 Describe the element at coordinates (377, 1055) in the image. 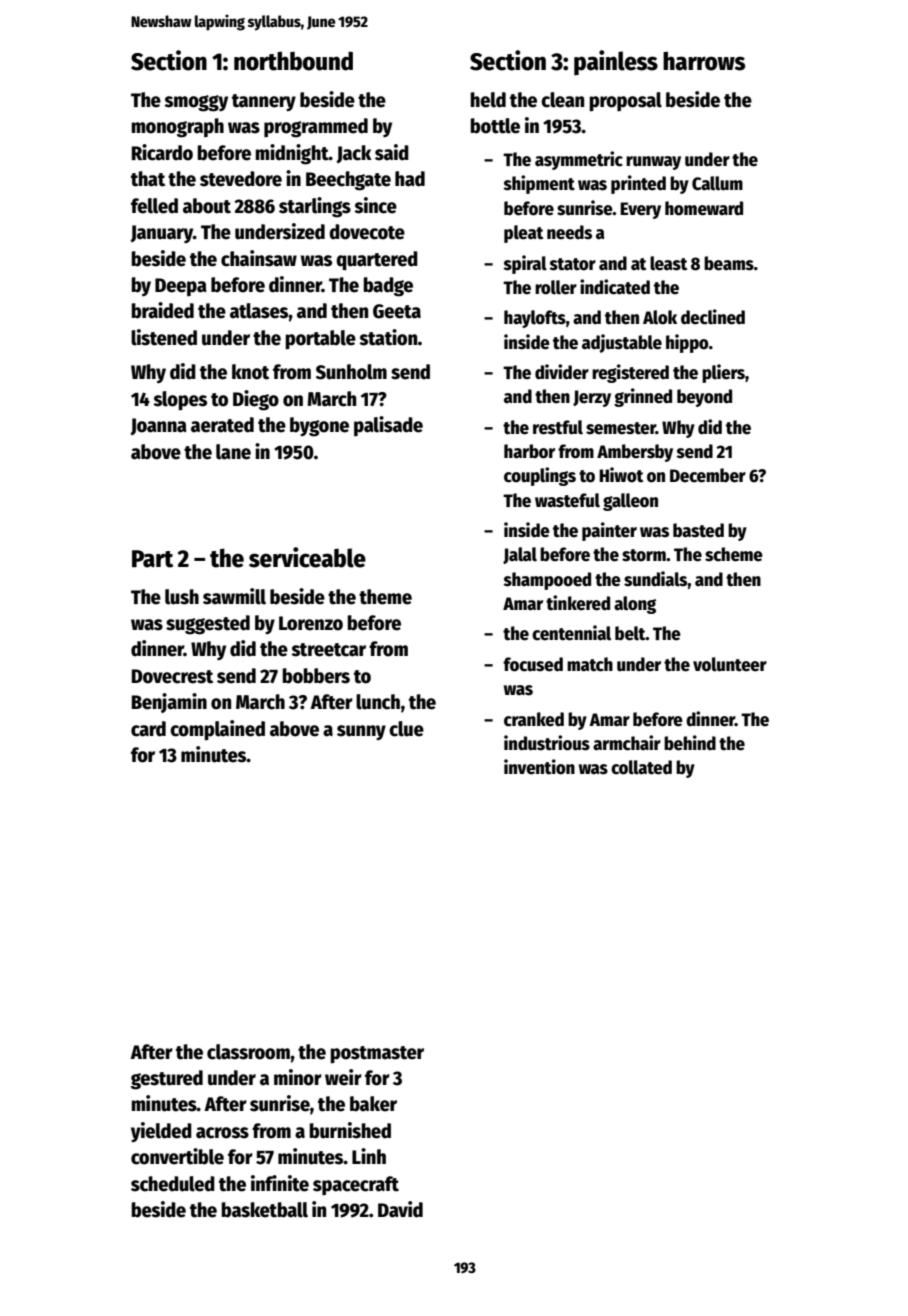

I see `postmaster` at that location.
